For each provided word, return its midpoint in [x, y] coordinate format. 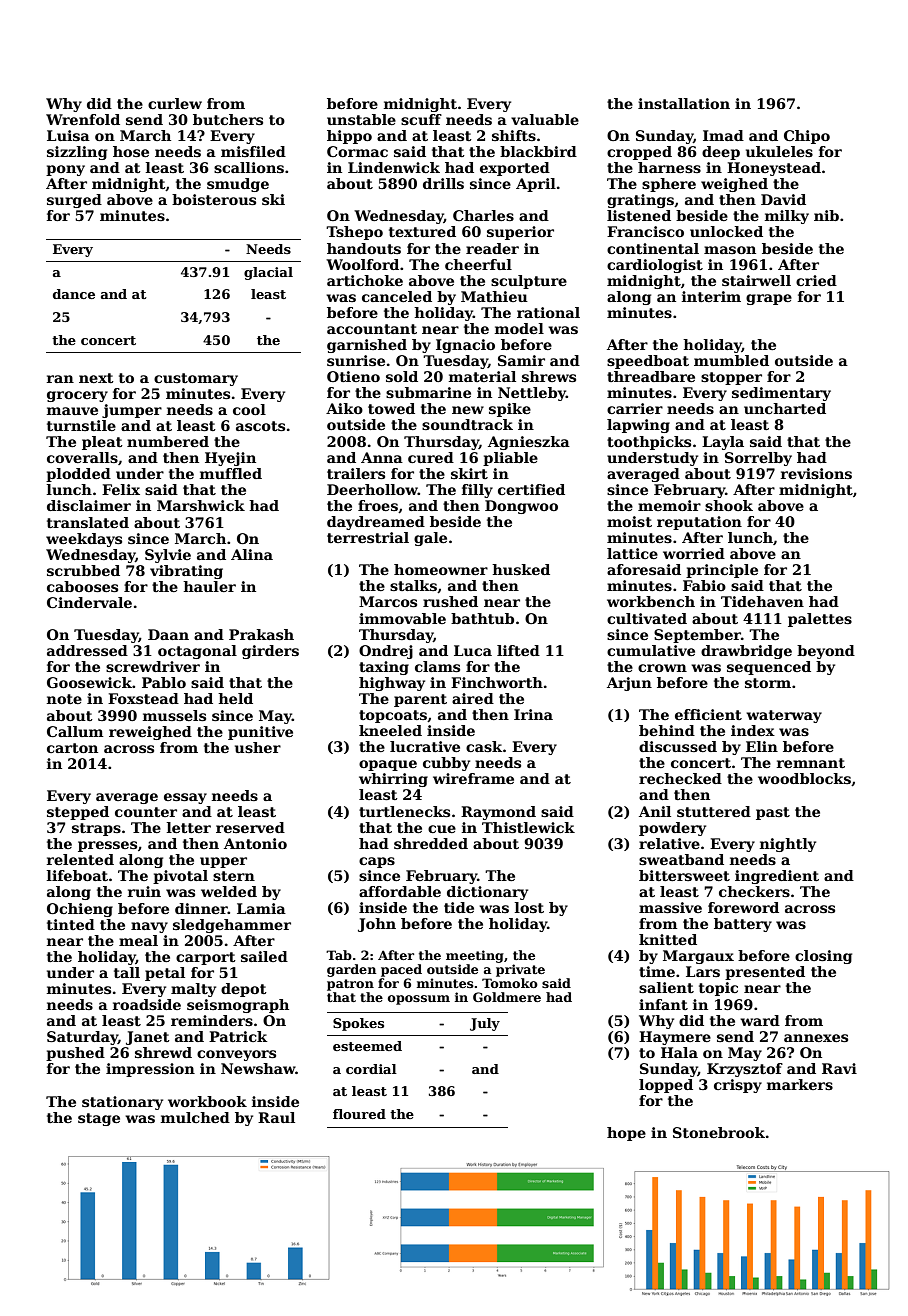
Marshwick [201, 505]
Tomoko [510, 983]
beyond [826, 652]
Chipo [807, 137]
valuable [545, 119]
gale [430, 539]
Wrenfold [83, 119]
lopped [666, 1086]
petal [165, 974]
